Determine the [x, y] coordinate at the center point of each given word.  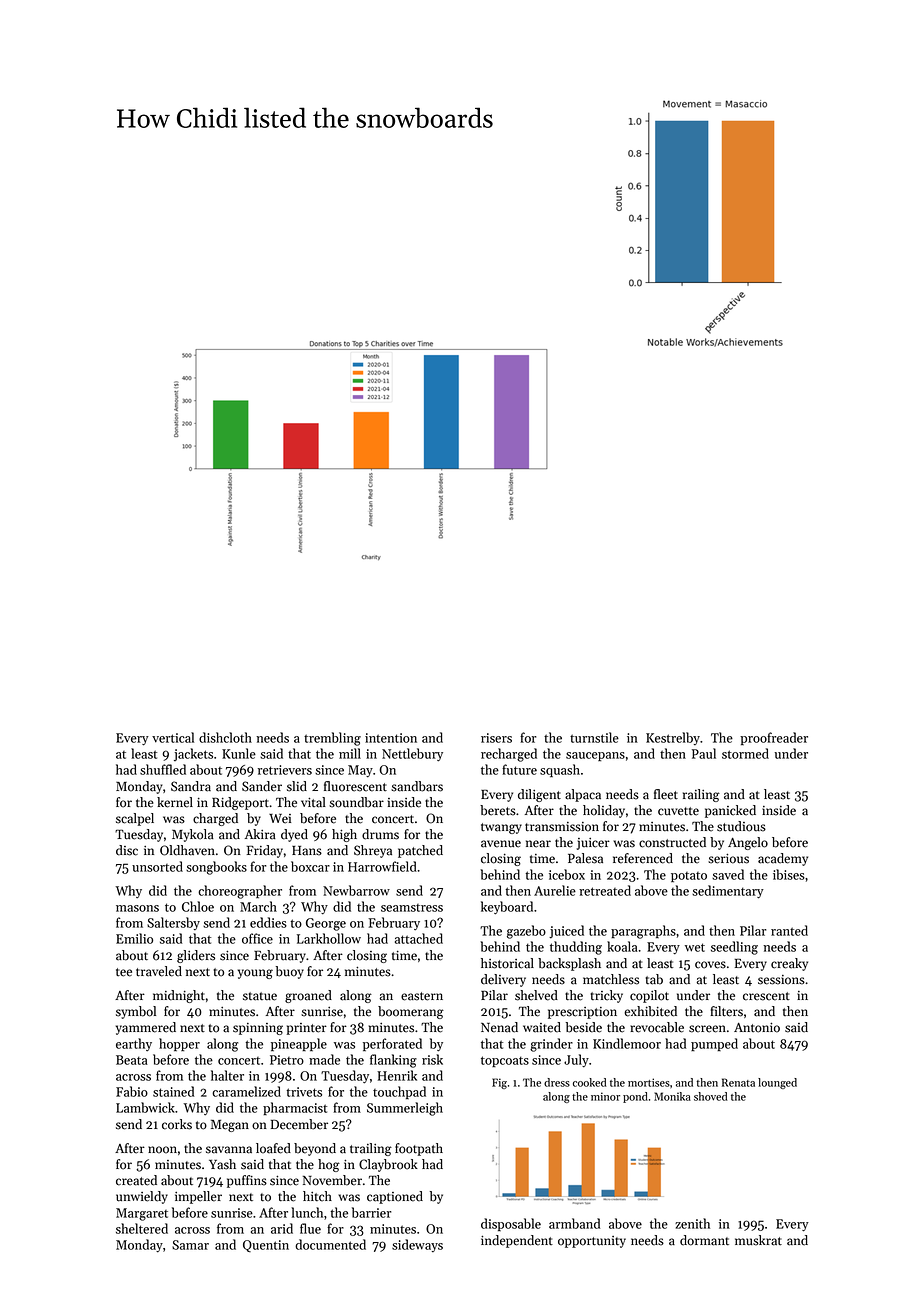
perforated [392, 1045]
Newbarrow [356, 890]
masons [137, 908]
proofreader [774, 738]
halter [227, 1075]
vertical [173, 737]
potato [689, 877]
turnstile [594, 737]
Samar [190, 1245]
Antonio [757, 1027]
